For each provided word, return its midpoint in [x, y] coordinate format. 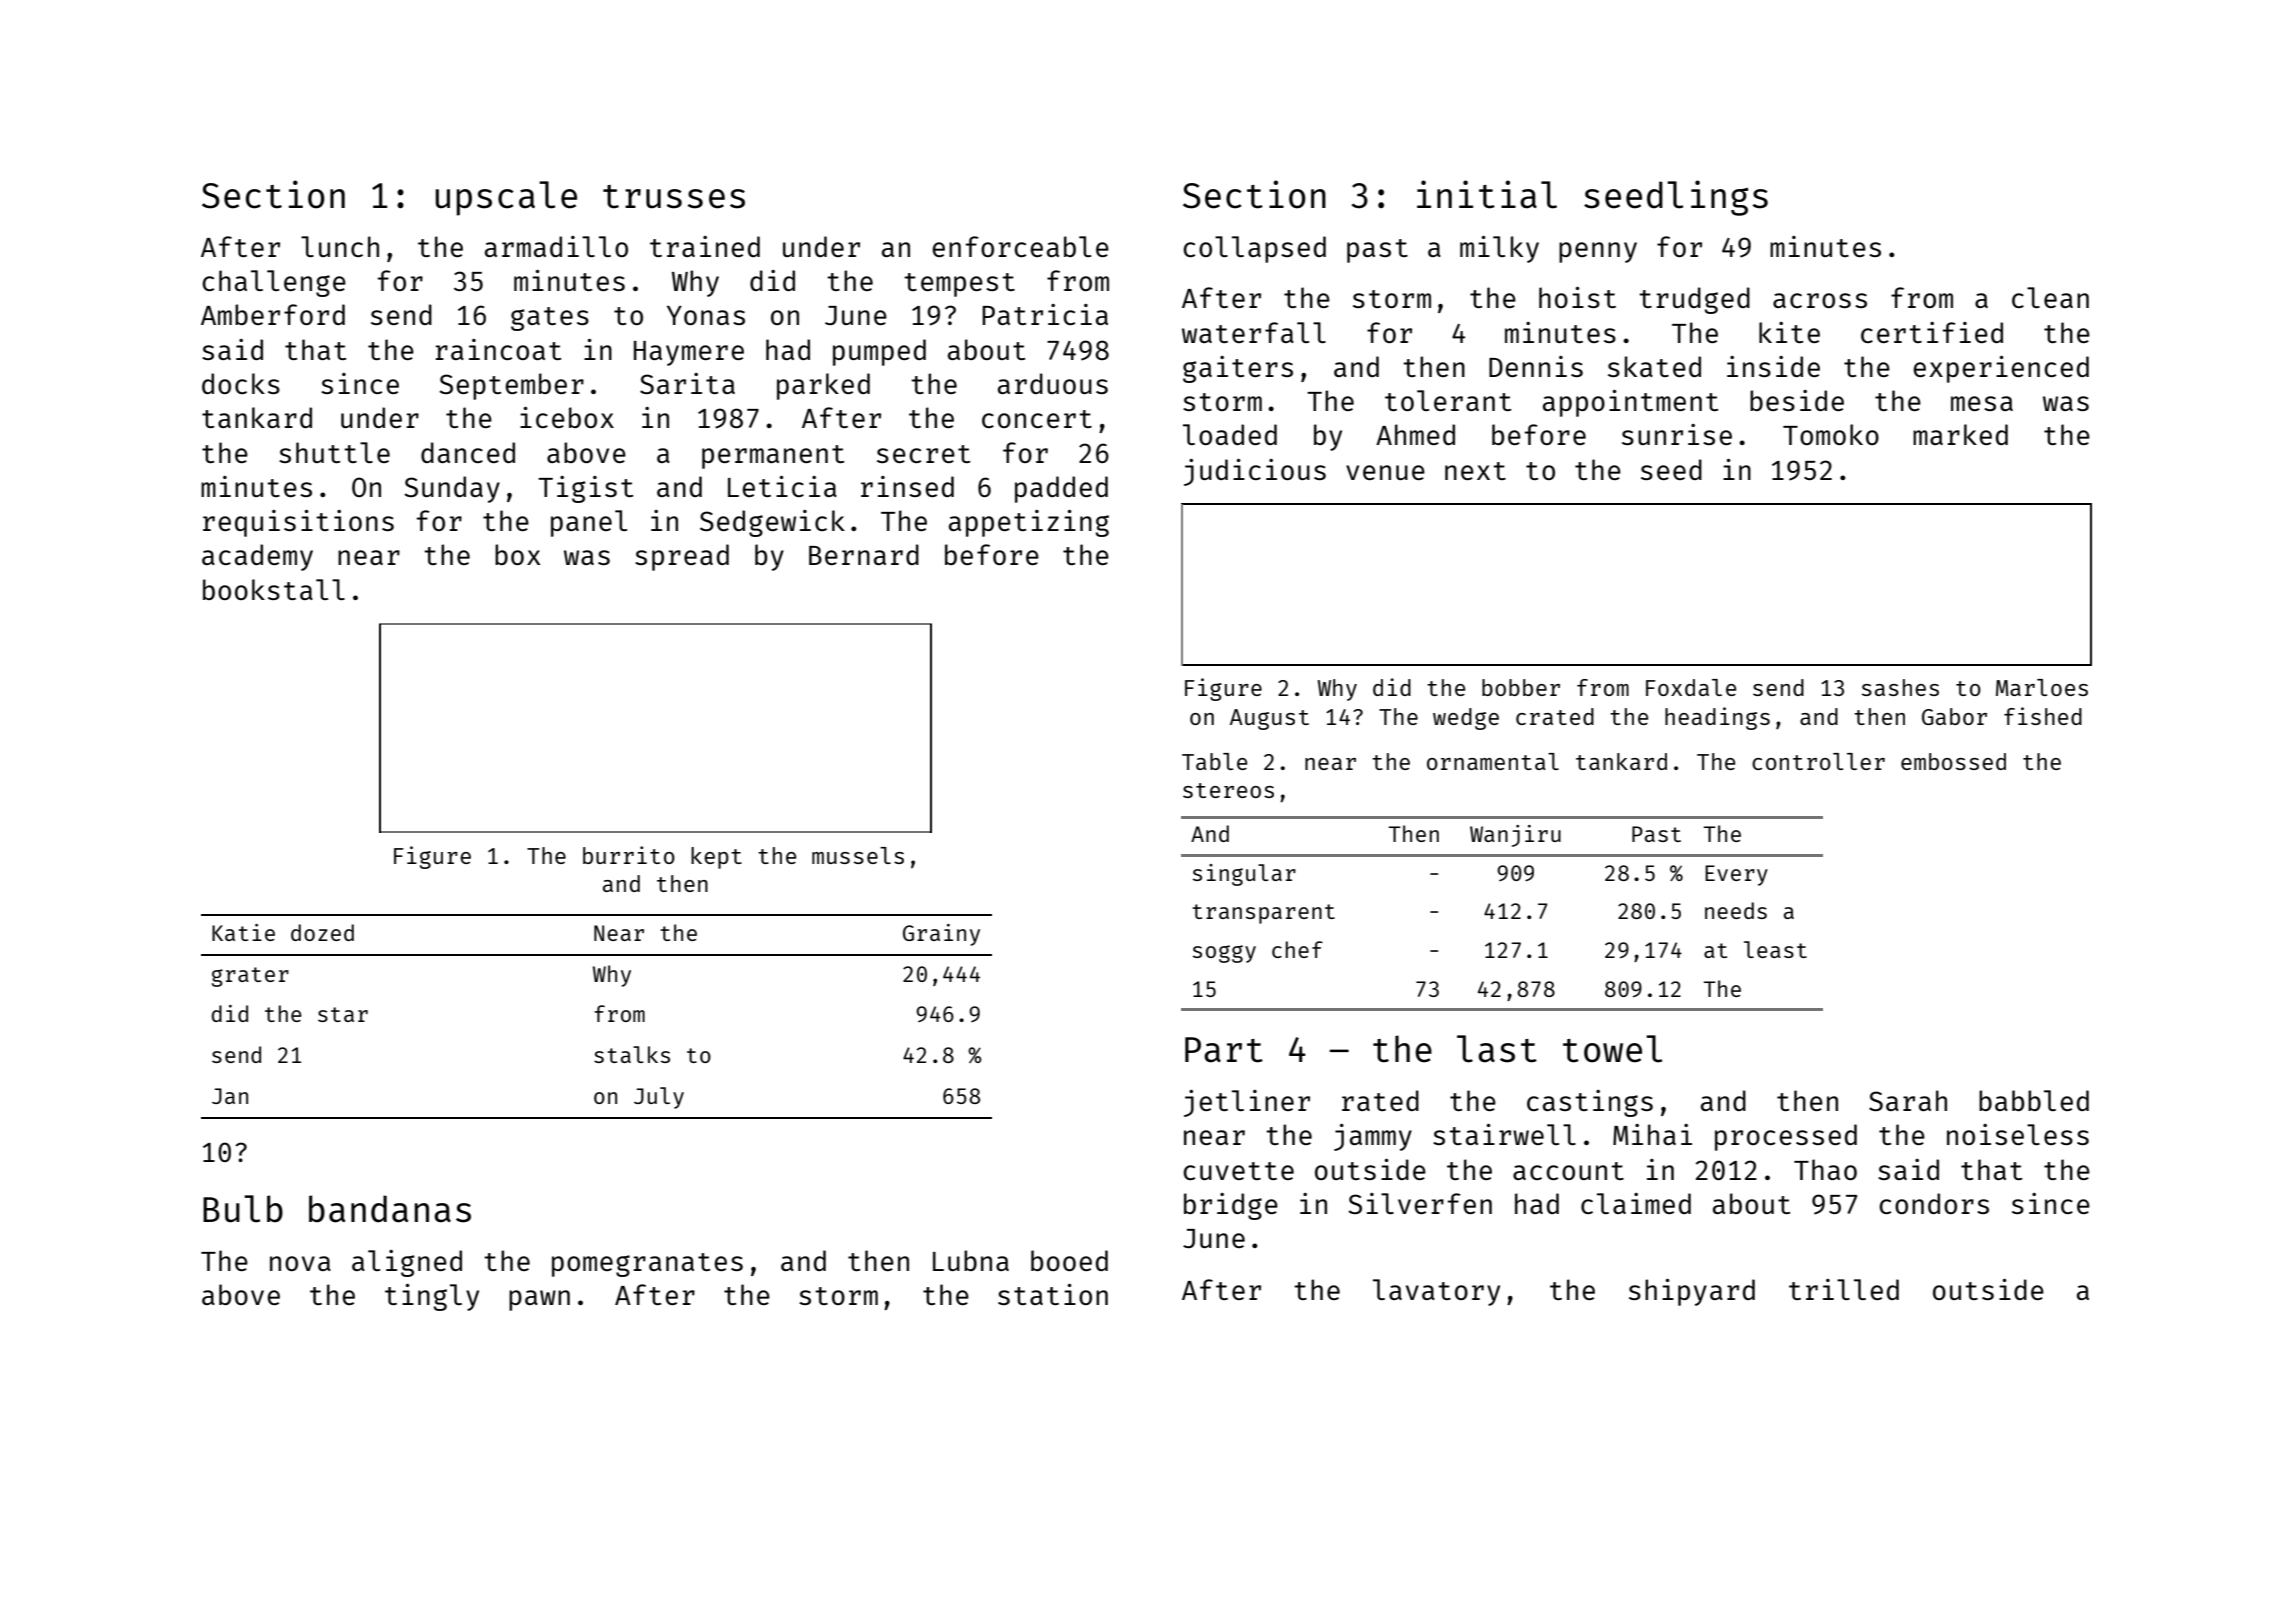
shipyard [1692, 1292]
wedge [1466, 719]
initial [1487, 194]
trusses [674, 197]
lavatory [1436, 1292]
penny [1598, 252]
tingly [432, 1297]
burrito [629, 855]
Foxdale [1691, 687]
